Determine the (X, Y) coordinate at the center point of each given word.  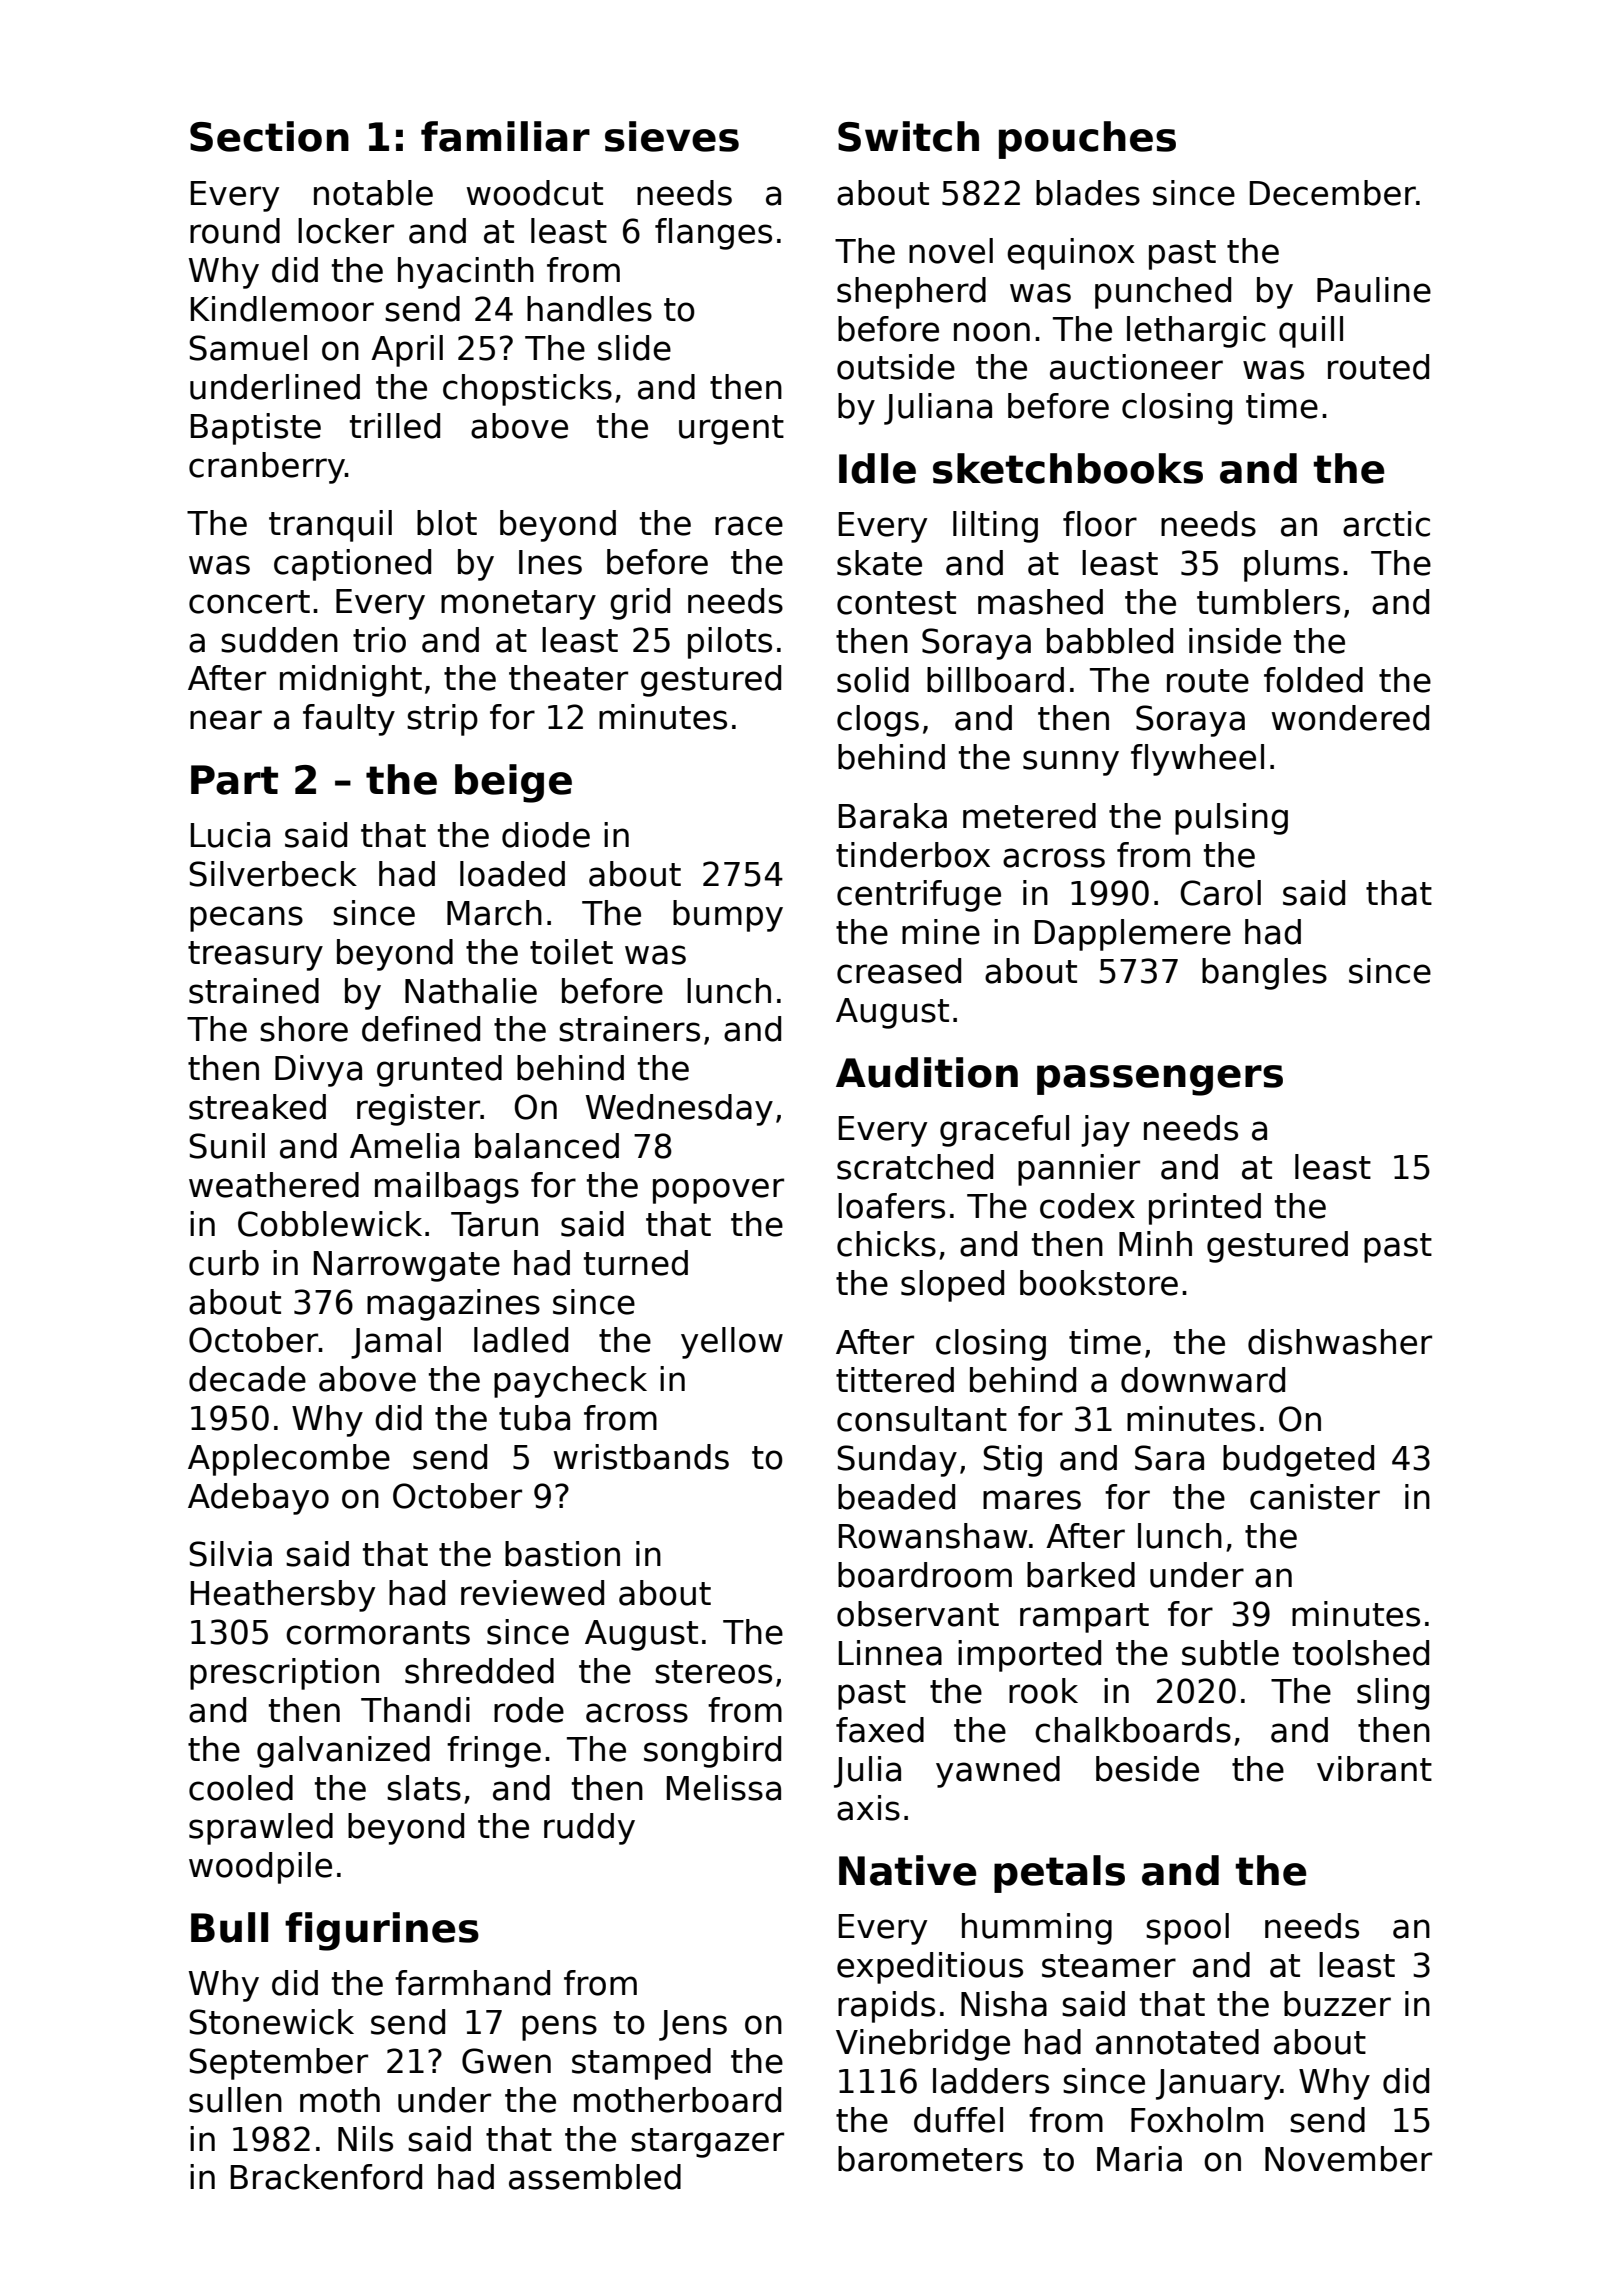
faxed (880, 1730)
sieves (672, 136)
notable (373, 193)
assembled (595, 2177)
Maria (1139, 2159)
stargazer (707, 2143)
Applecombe (289, 1460)
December (1333, 193)
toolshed (1361, 1653)
